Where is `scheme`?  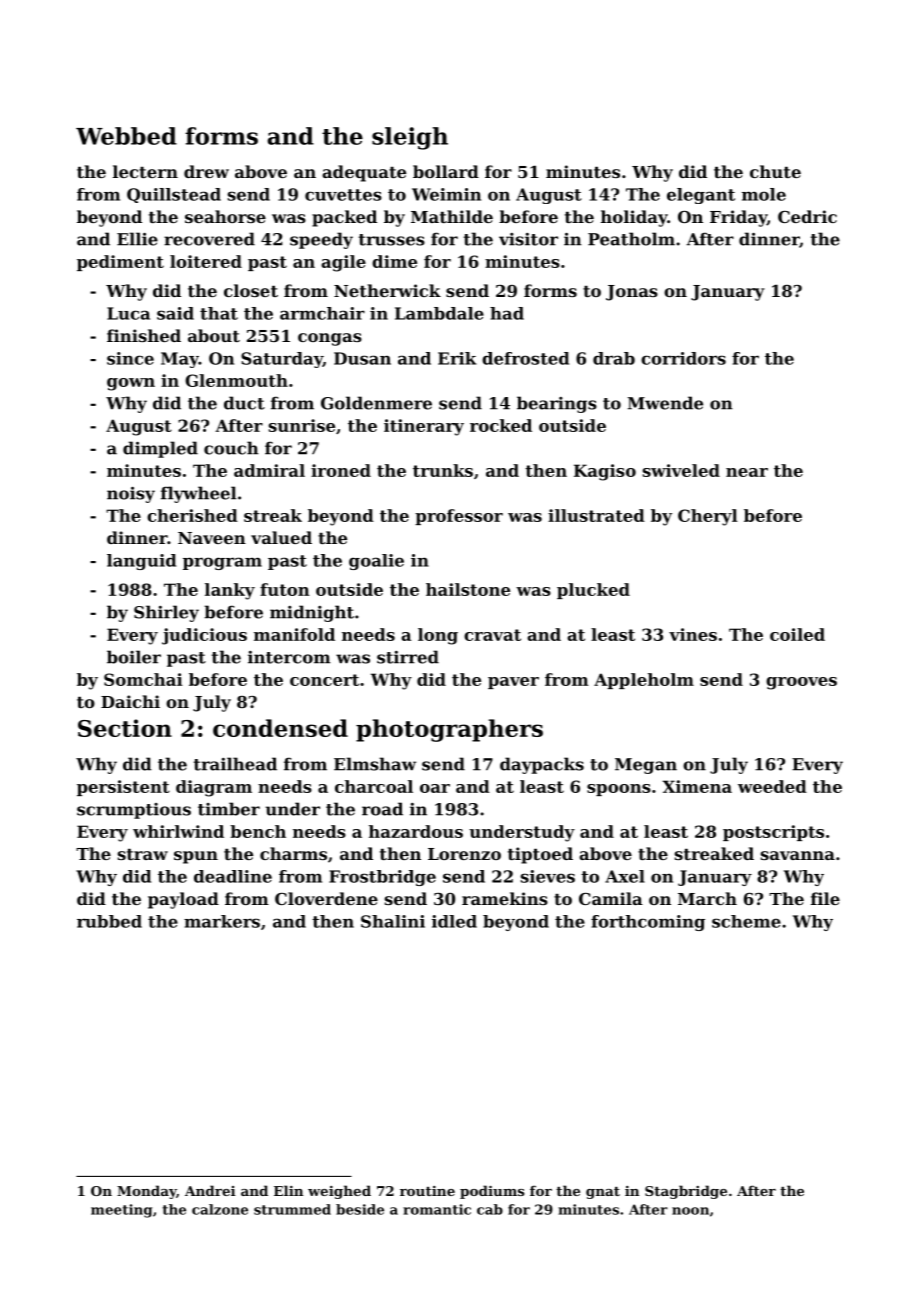
scheme is located at coordinates (746, 921).
